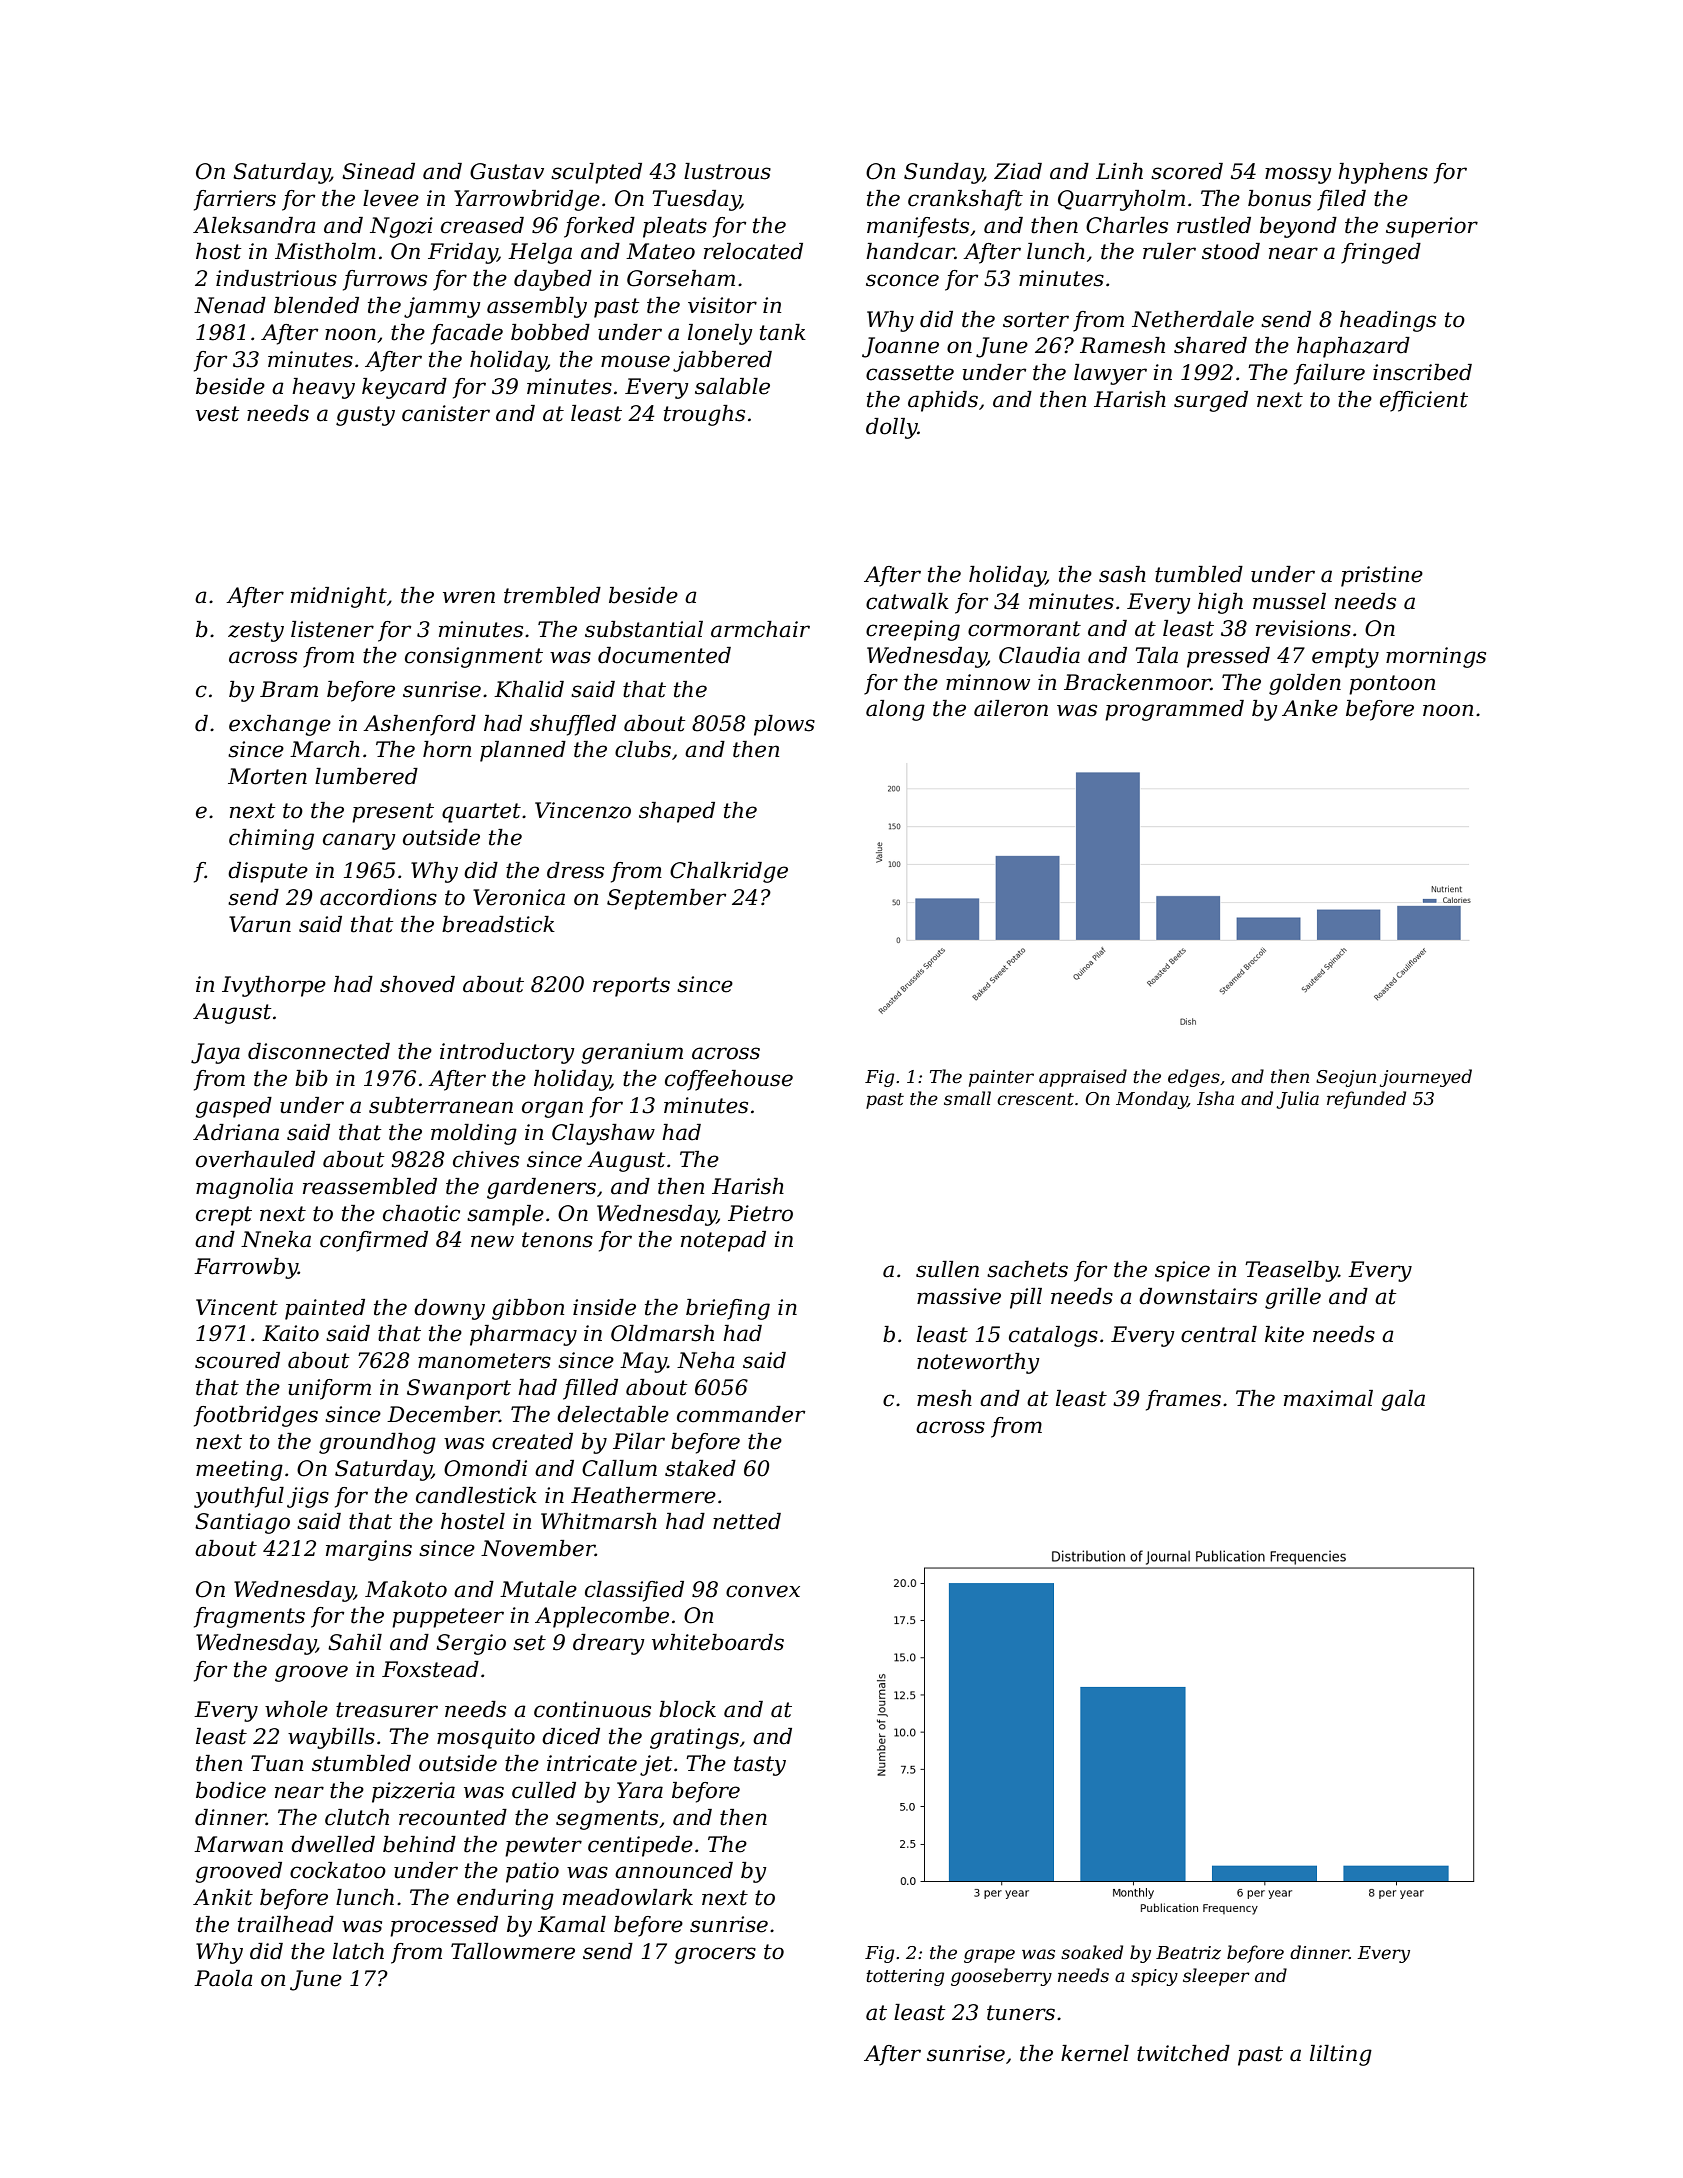  Describe the element at coordinates (481, 813) in the page. I see `quartet` at that location.
